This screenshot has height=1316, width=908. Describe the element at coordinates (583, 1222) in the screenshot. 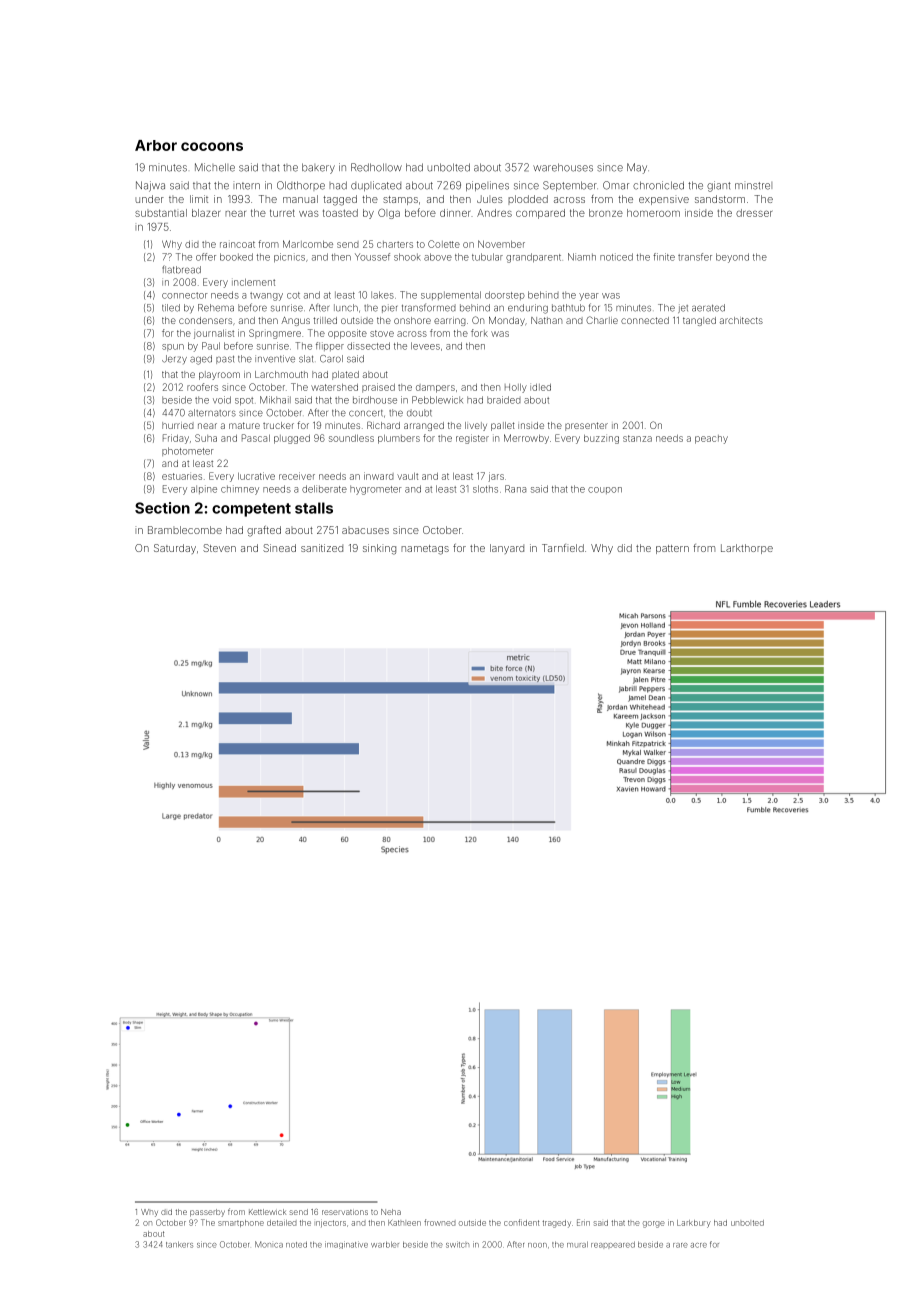

I see `Erin` at that location.
